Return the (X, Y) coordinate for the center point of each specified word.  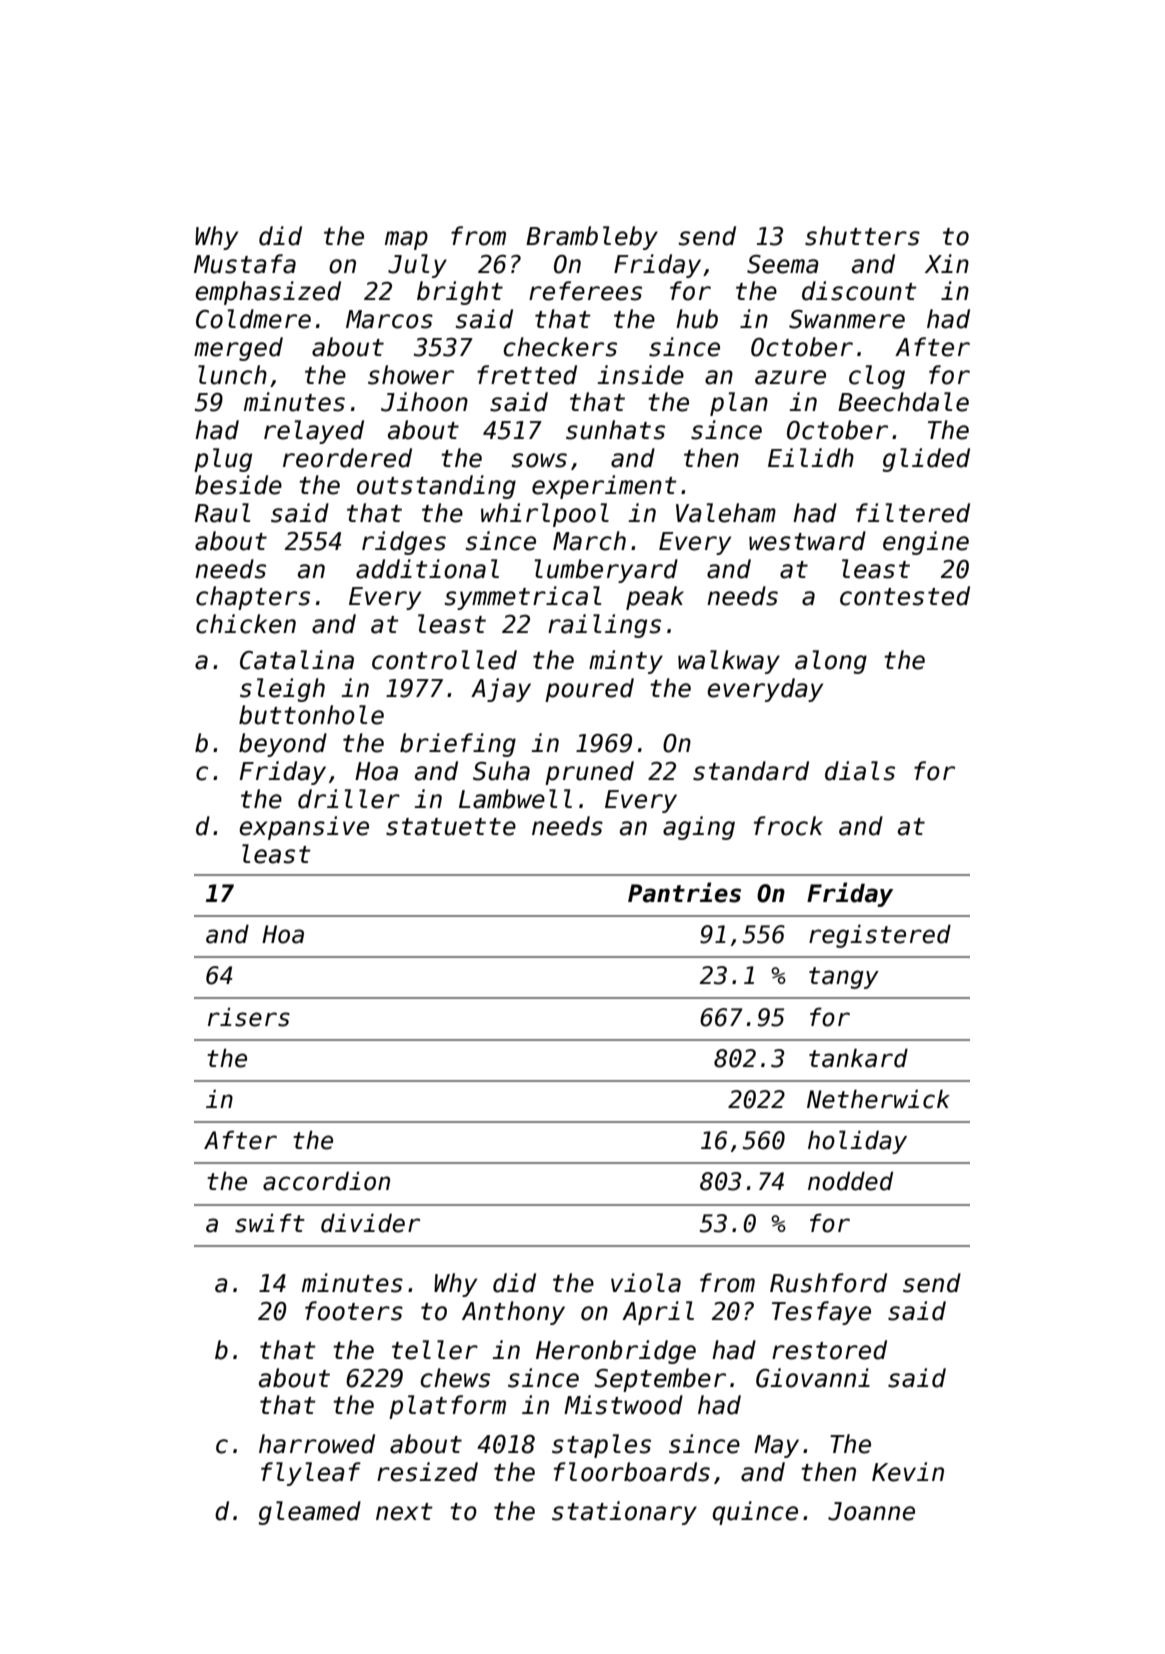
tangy (844, 978)
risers (249, 1017)
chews (455, 1378)
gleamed (309, 1513)
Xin (947, 263)
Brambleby (592, 238)
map (406, 240)
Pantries (684, 892)
